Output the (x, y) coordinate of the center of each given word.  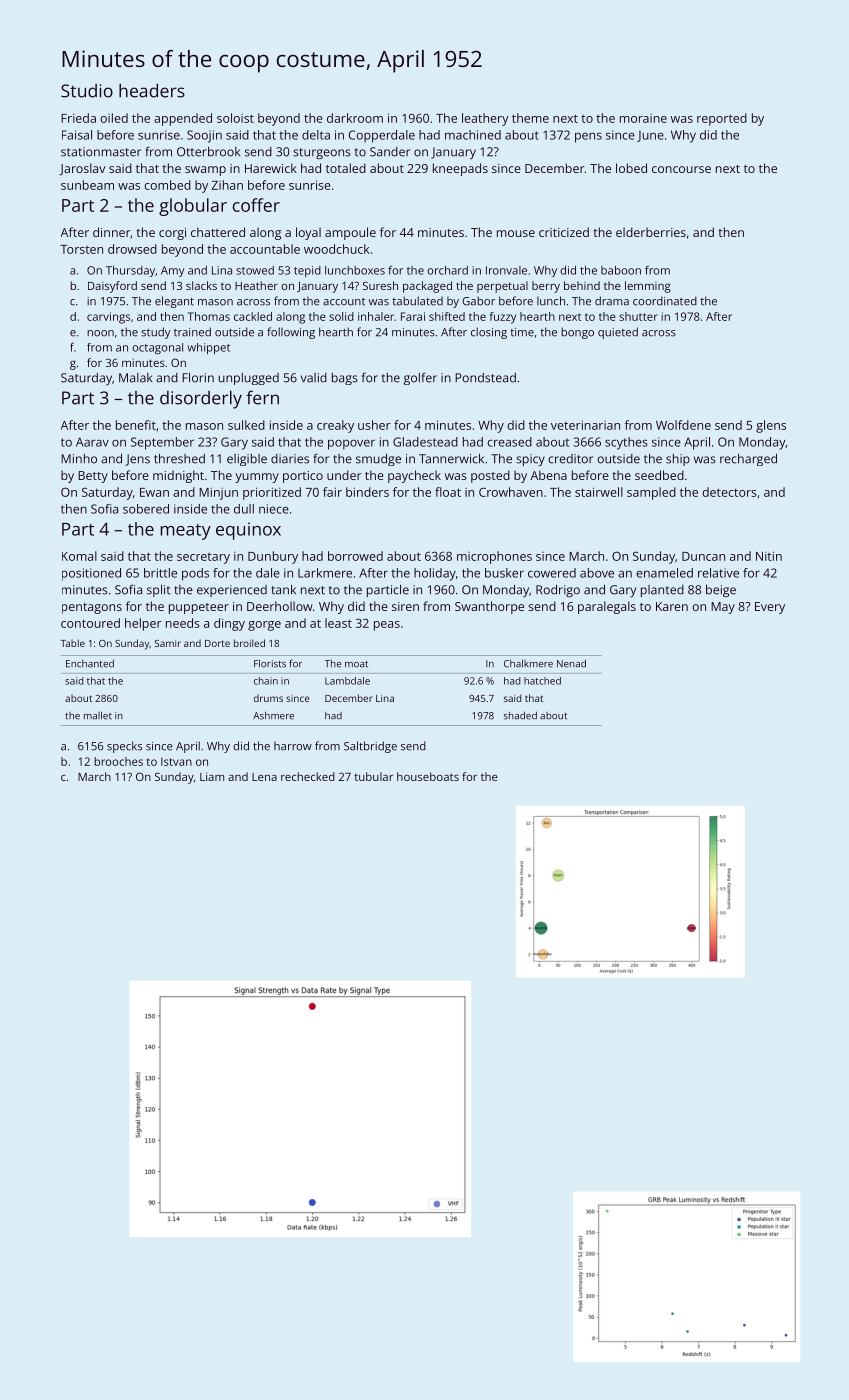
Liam (212, 776)
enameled (664, 573)
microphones (494, 557)
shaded (520, 715)
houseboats (428, 776)
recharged (748, 460)
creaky (335, 426)
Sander (390, 152)
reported (722, 119)
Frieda (78, 118)
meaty (186, 532)
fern (262, 397)
